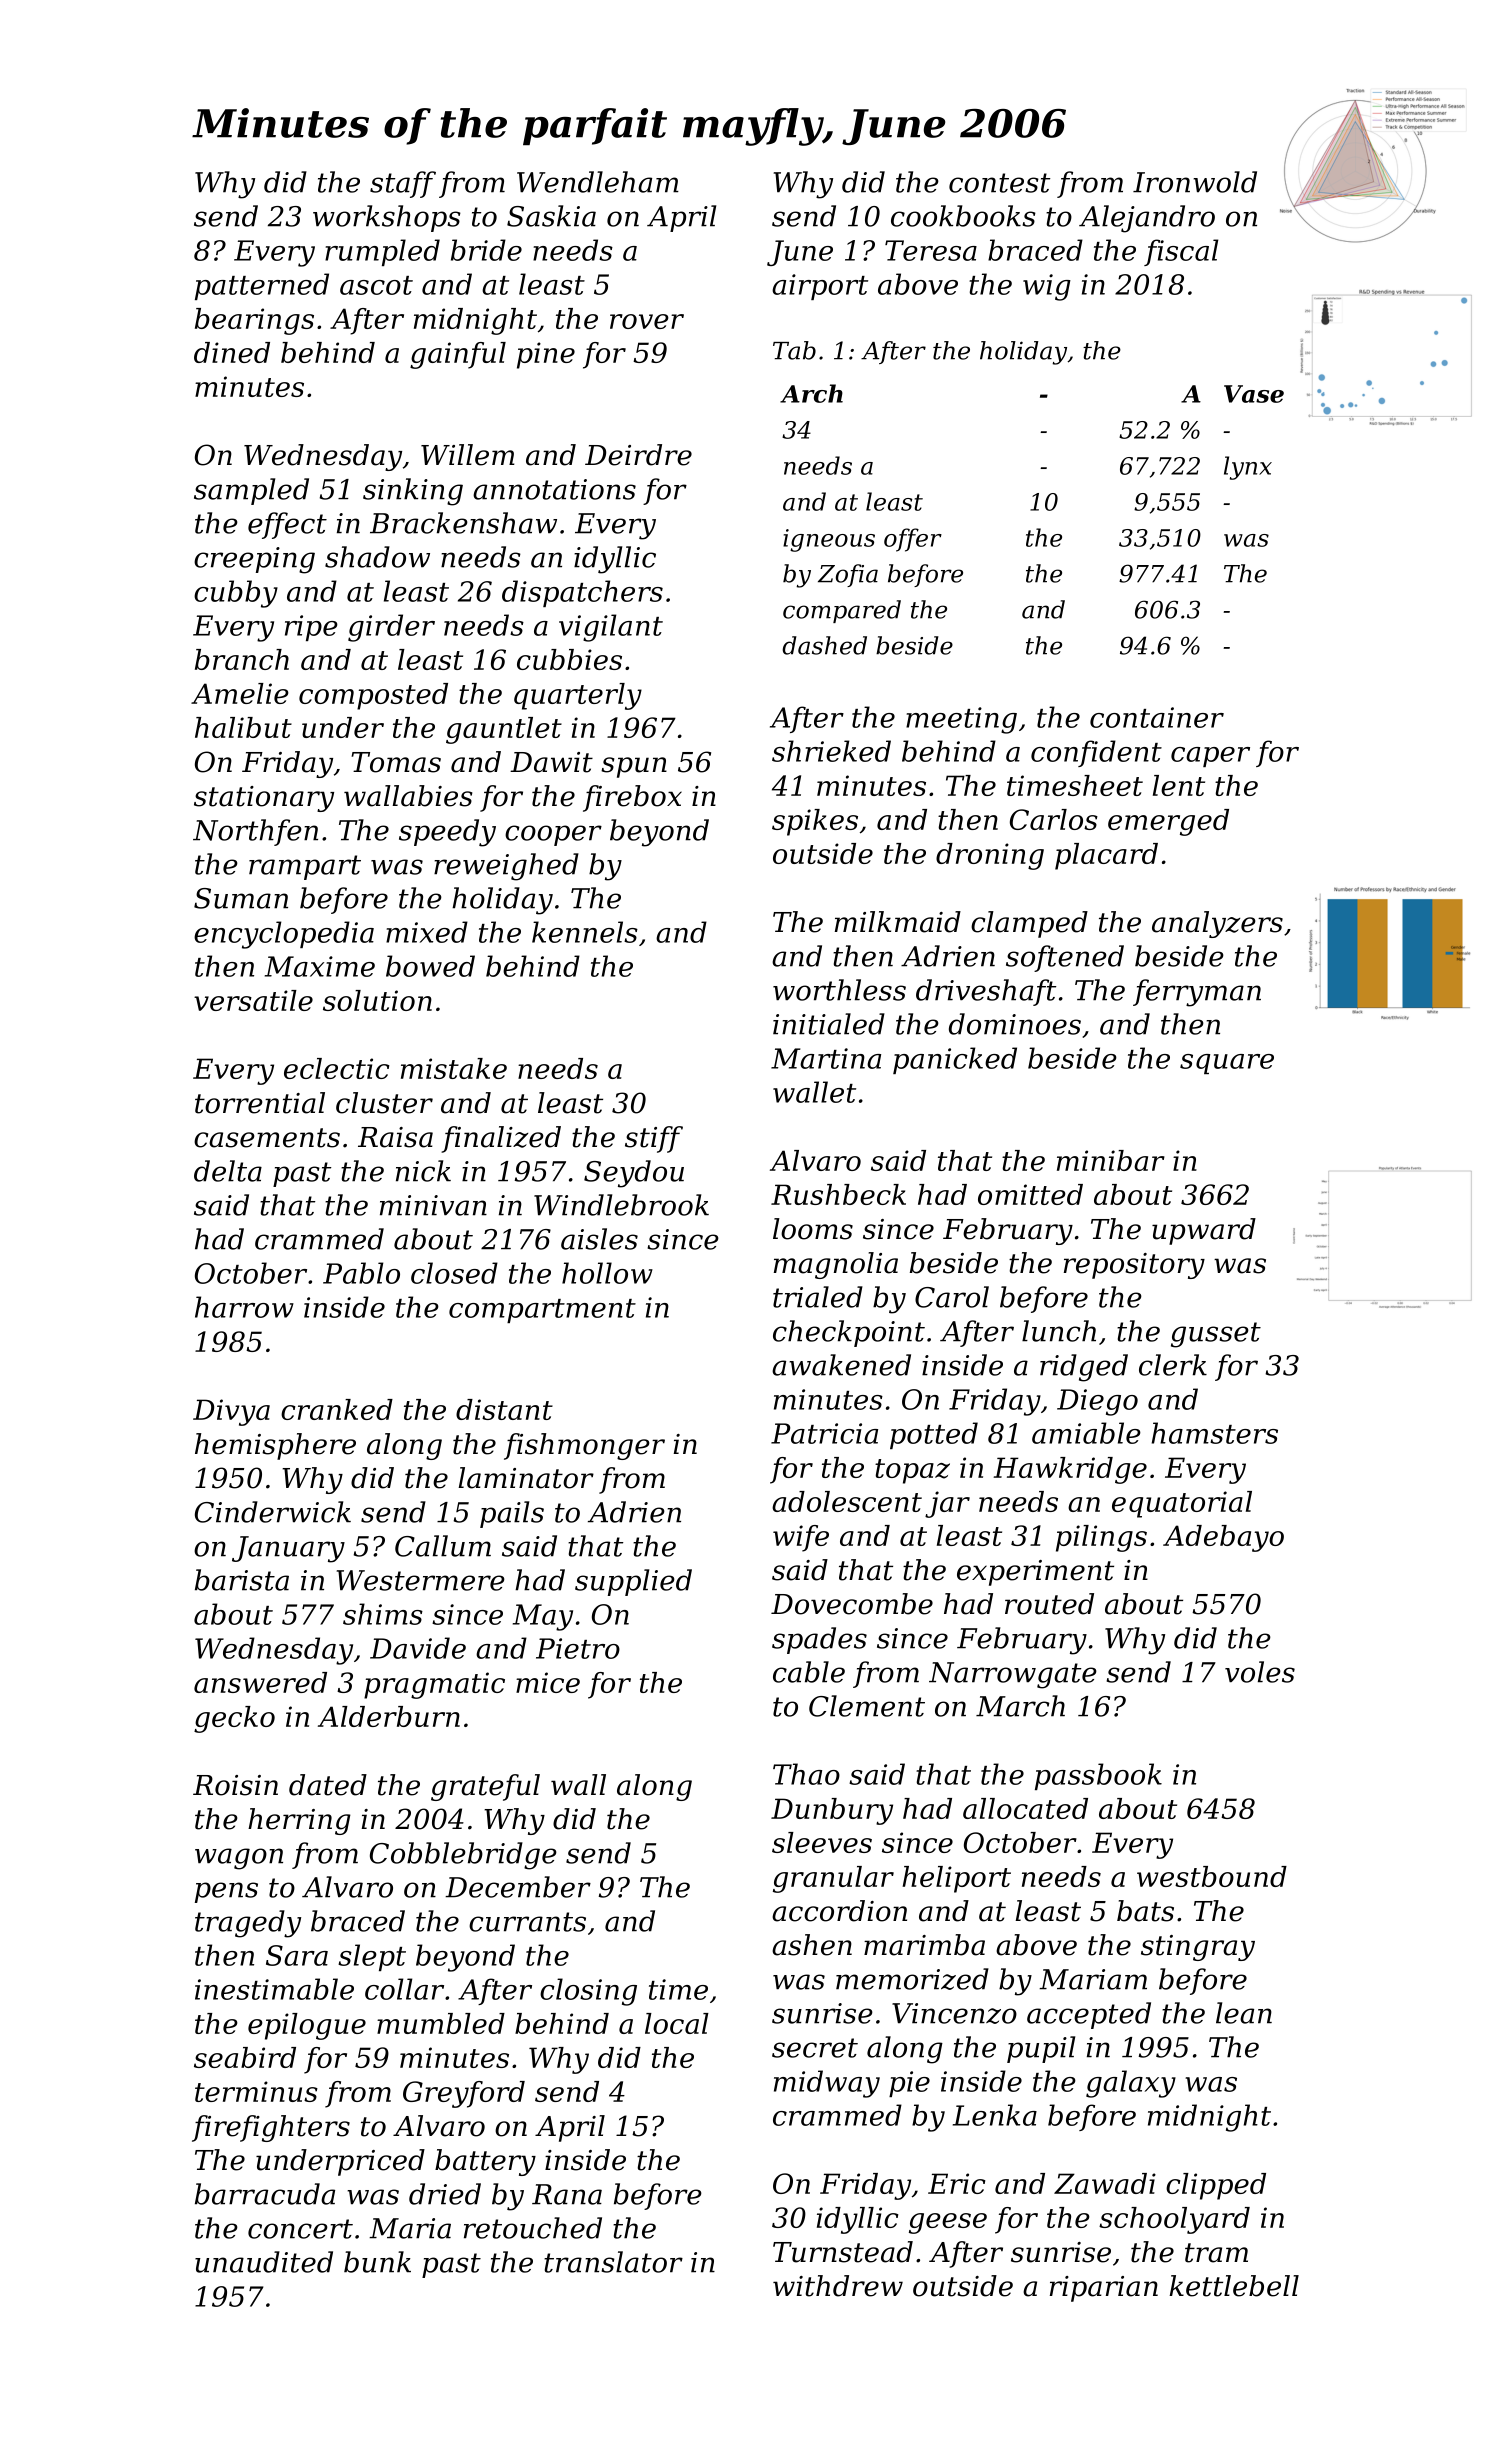  What do you see at coordinates (1216, 1335) in the screenshot?
I see `gusset` at bounding box center [1216, 1335].
